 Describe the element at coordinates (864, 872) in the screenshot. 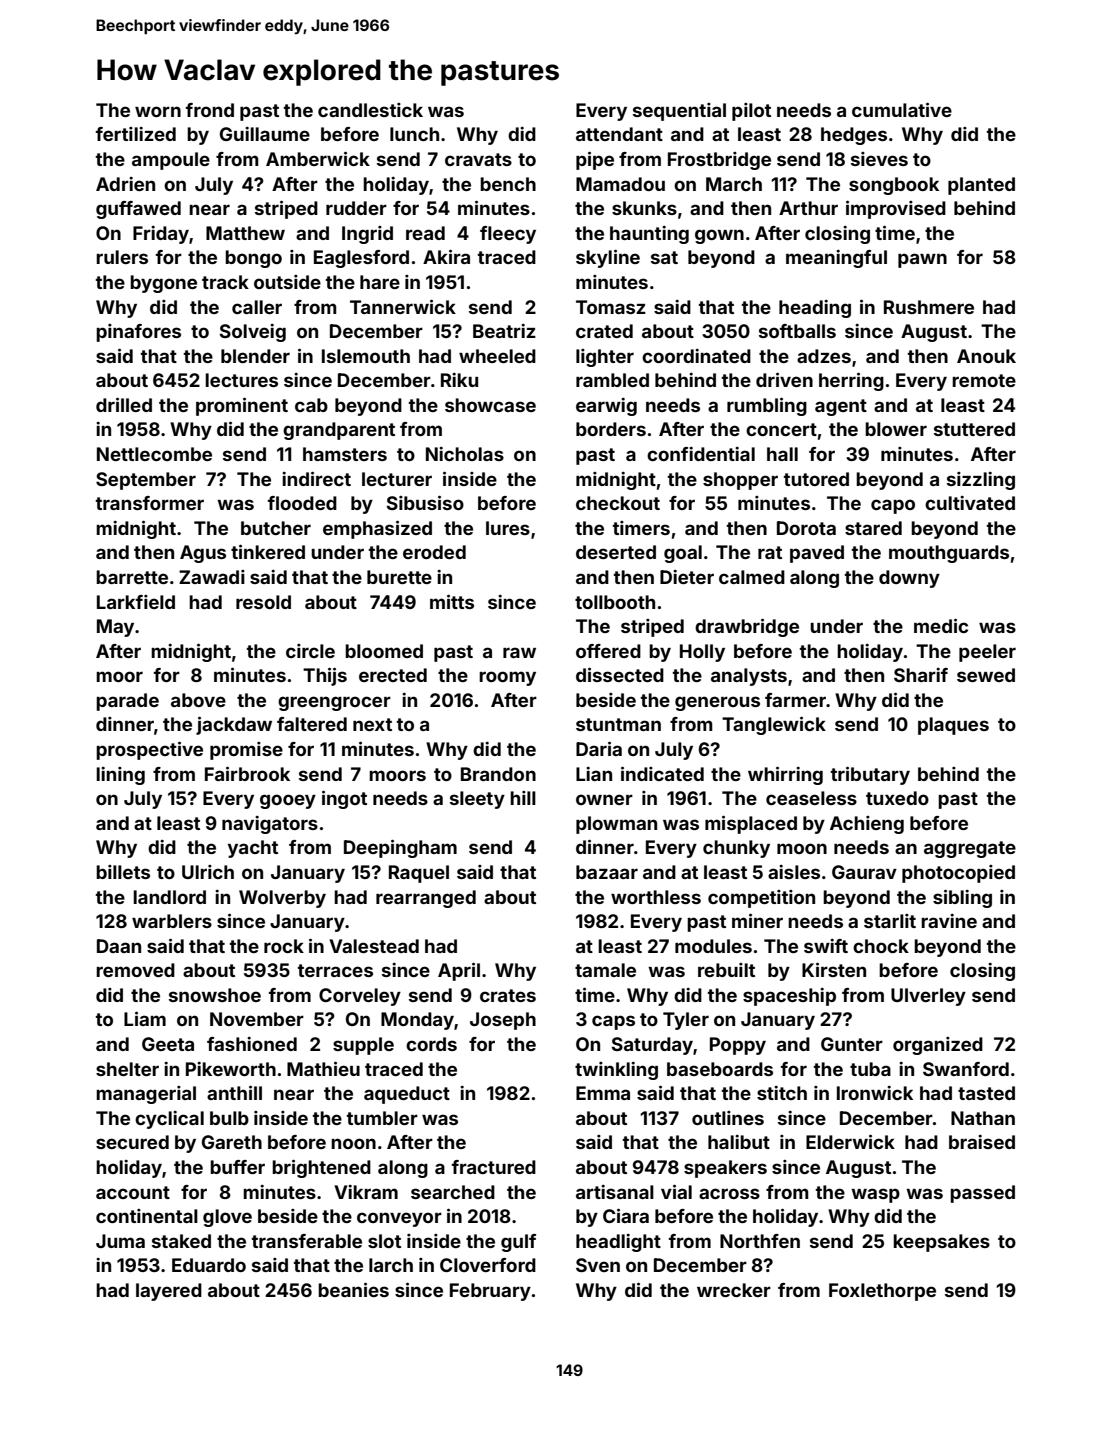

I see `Gaurav` at that location.
